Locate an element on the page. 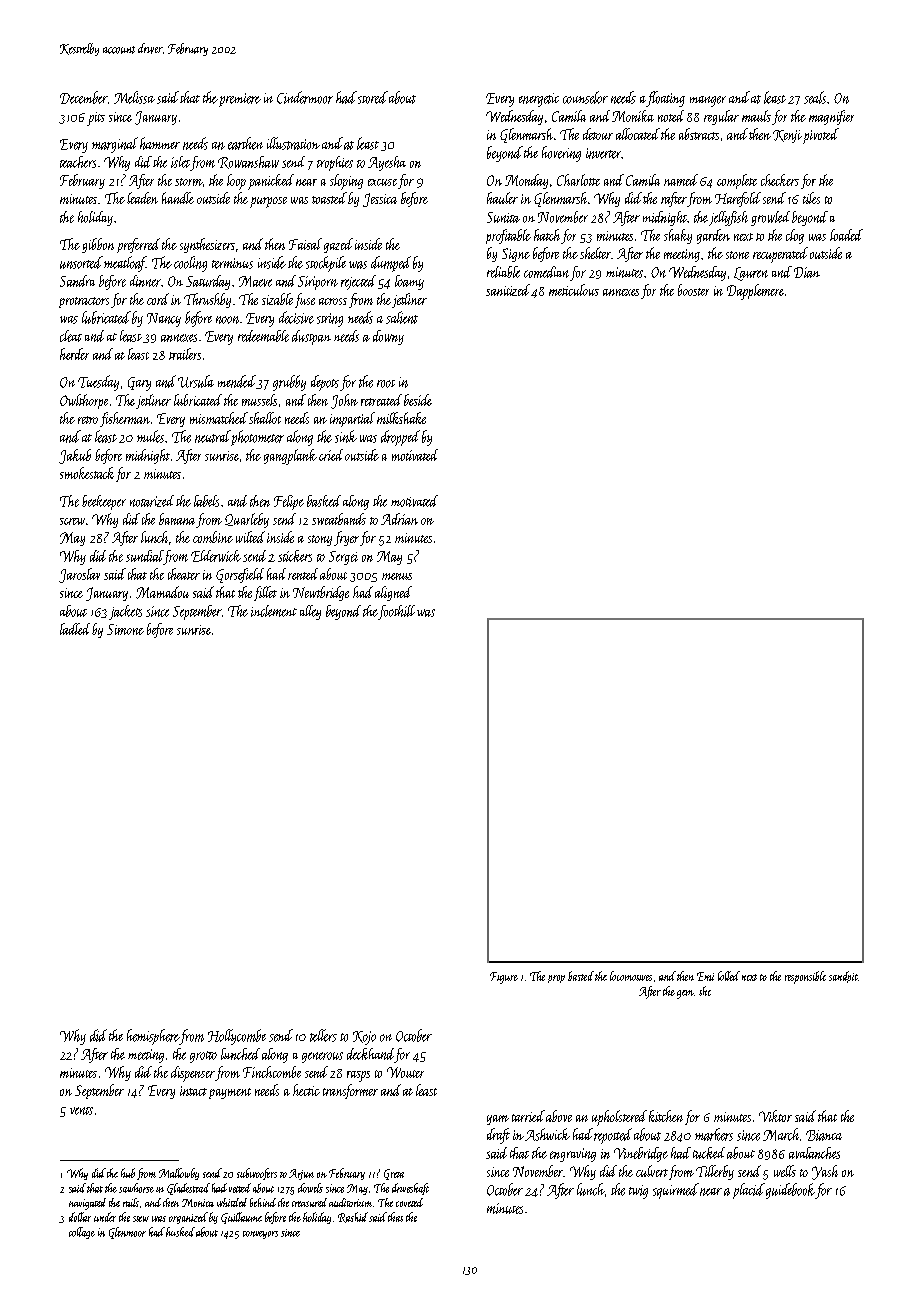 This document has height=1311, width=924. squirmed is located at coordinates (676, 1191).
